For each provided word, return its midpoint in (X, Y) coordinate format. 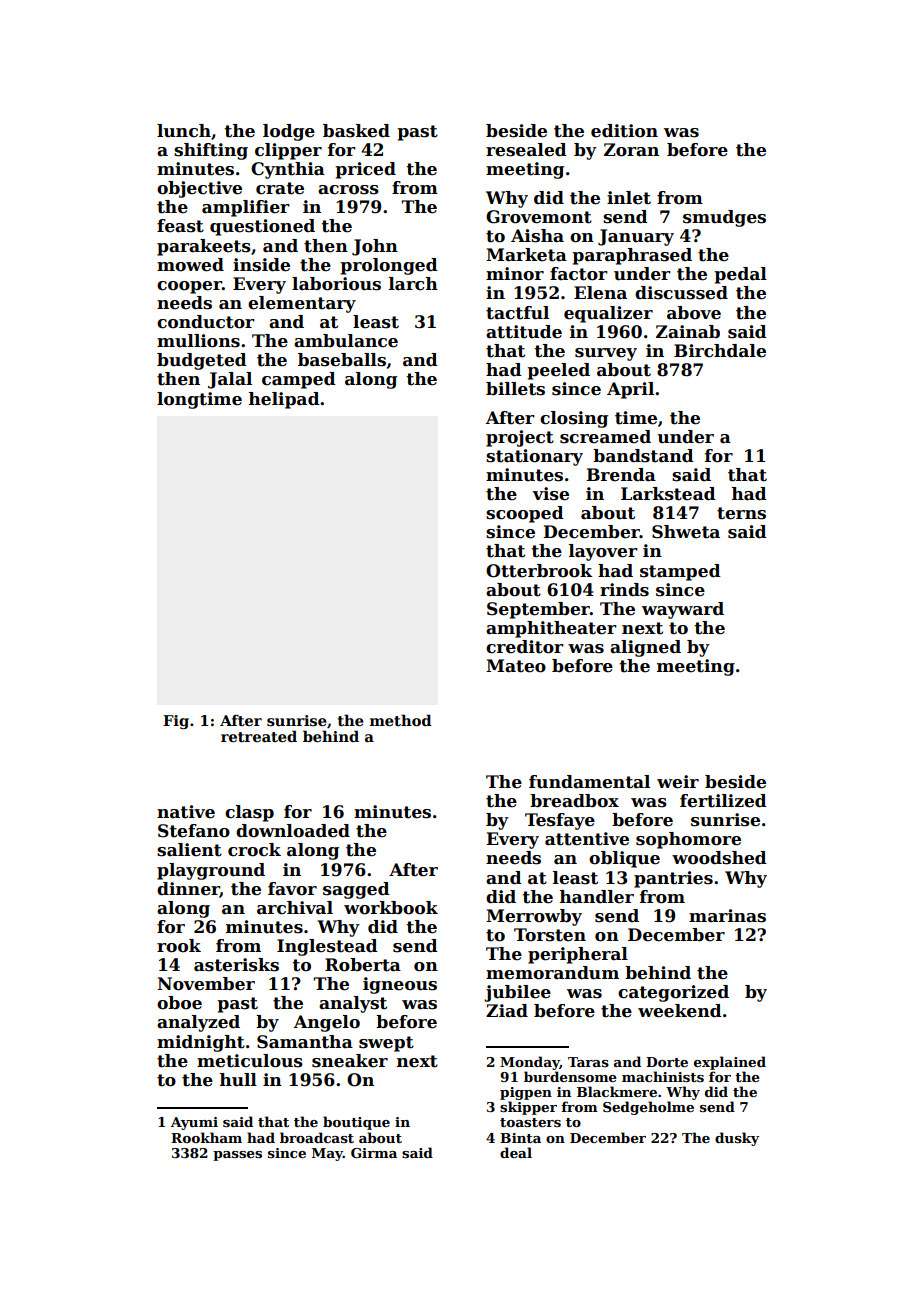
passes (237, 1156)
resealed (526, 150)
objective (199, 189)
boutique (356, 1123)
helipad (284, 400)
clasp (249, 813)
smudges (724, 218)
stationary (534, 457)
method (401, 720)
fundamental (589, 782)
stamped (680, 572)
